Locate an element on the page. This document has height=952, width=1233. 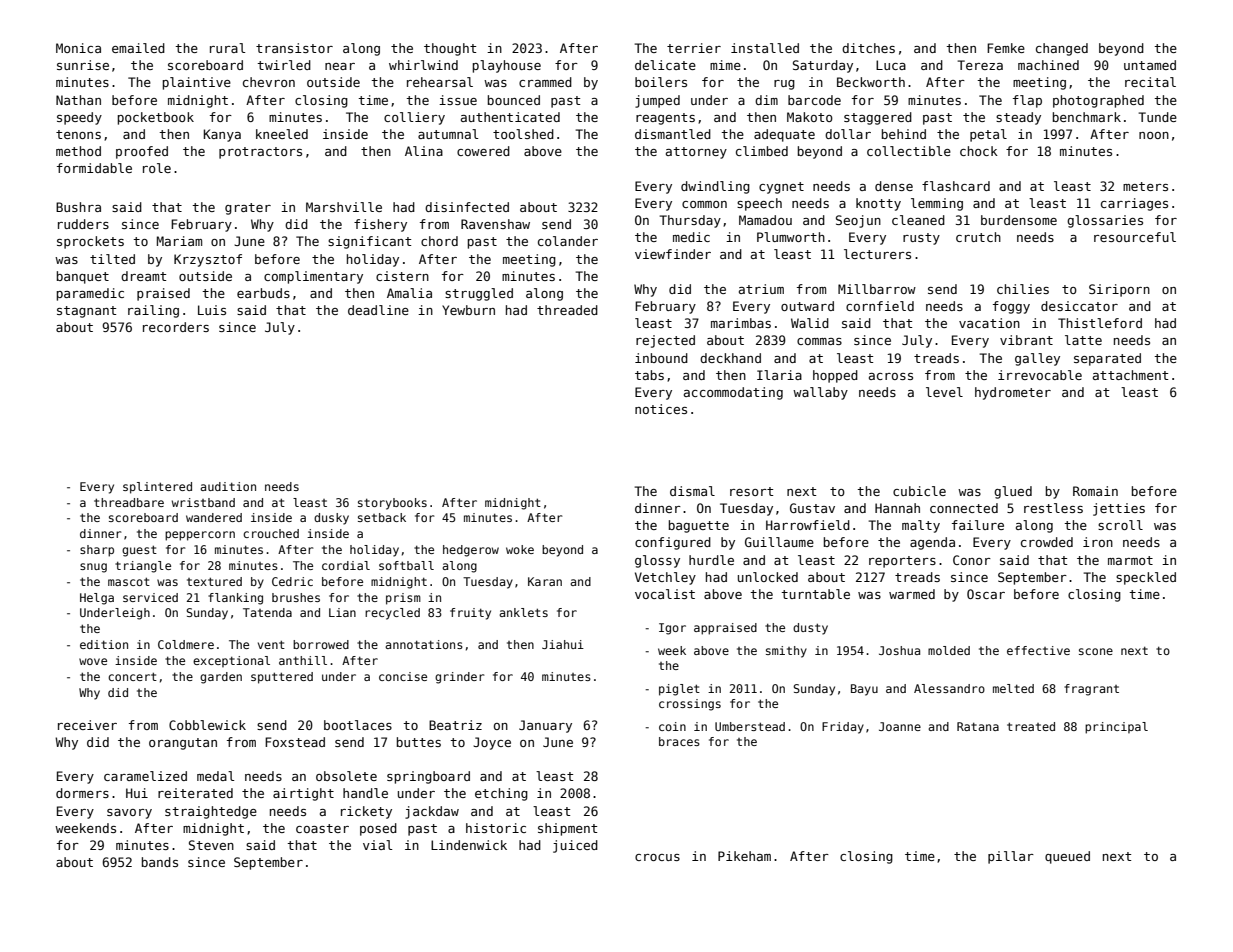
Umberstead is located at coordinates (750, 726).
